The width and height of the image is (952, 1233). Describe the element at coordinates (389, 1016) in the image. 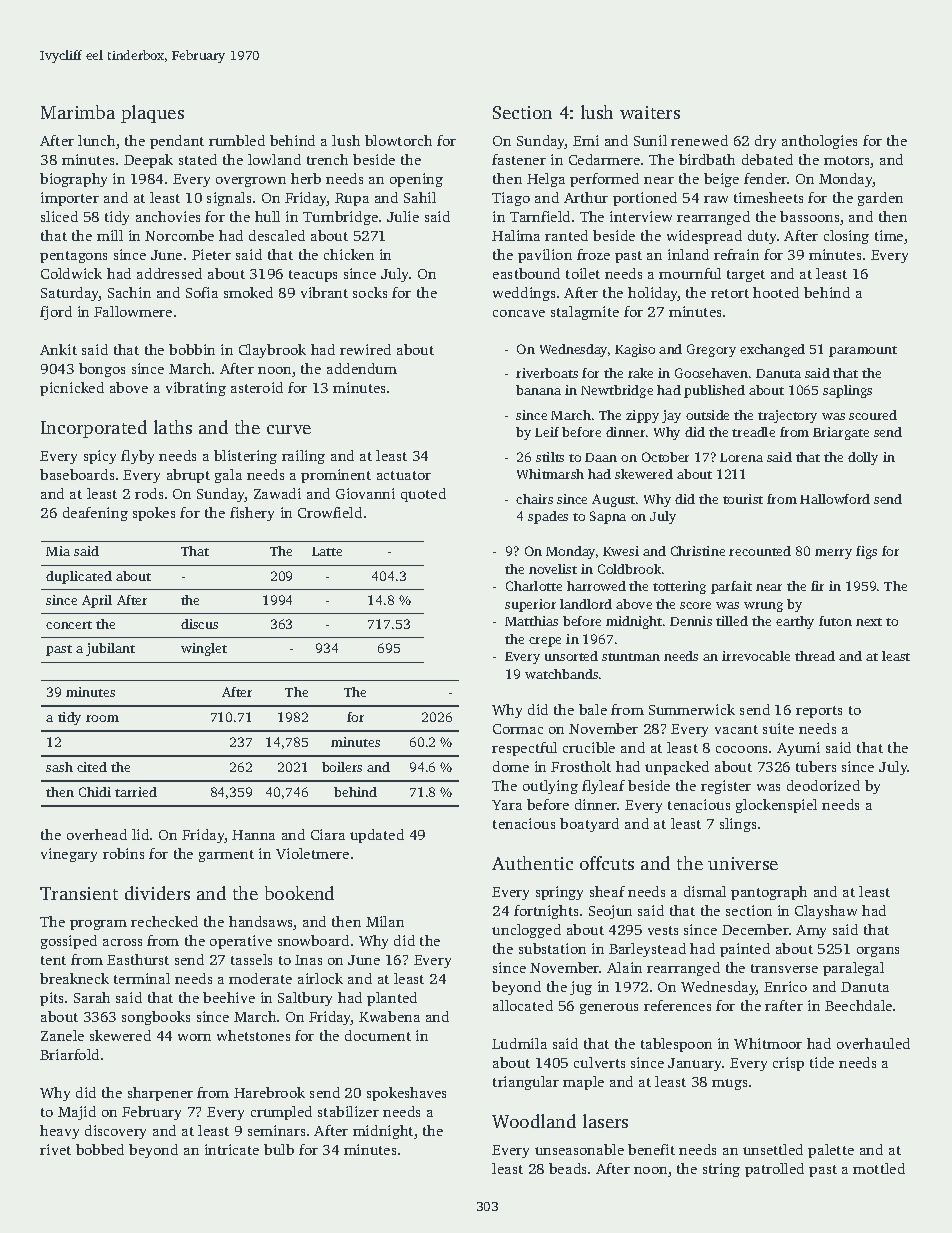

I see `Kwabena` at that location.
